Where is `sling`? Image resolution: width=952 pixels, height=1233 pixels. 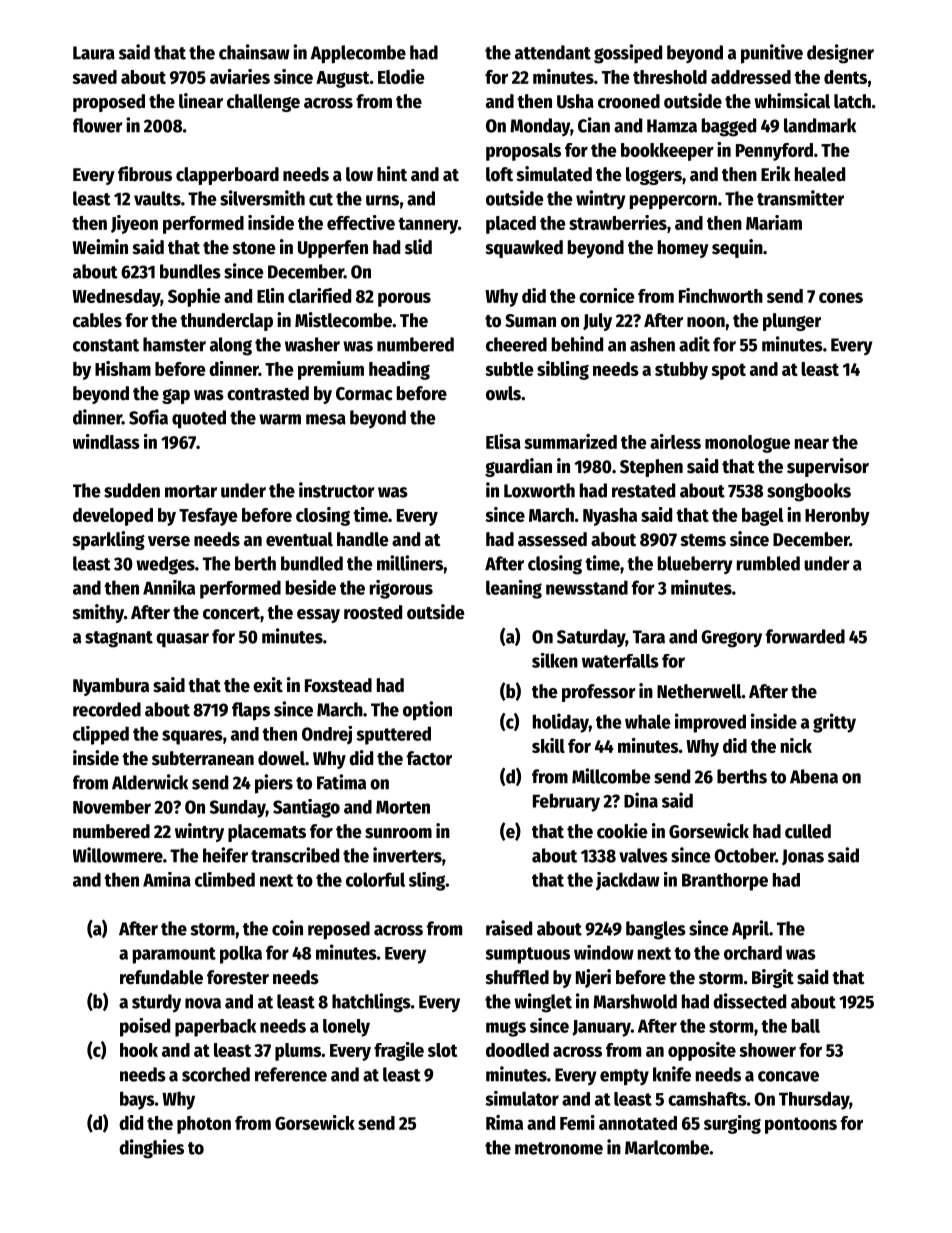 sling is located at coordinates (427, 881).
